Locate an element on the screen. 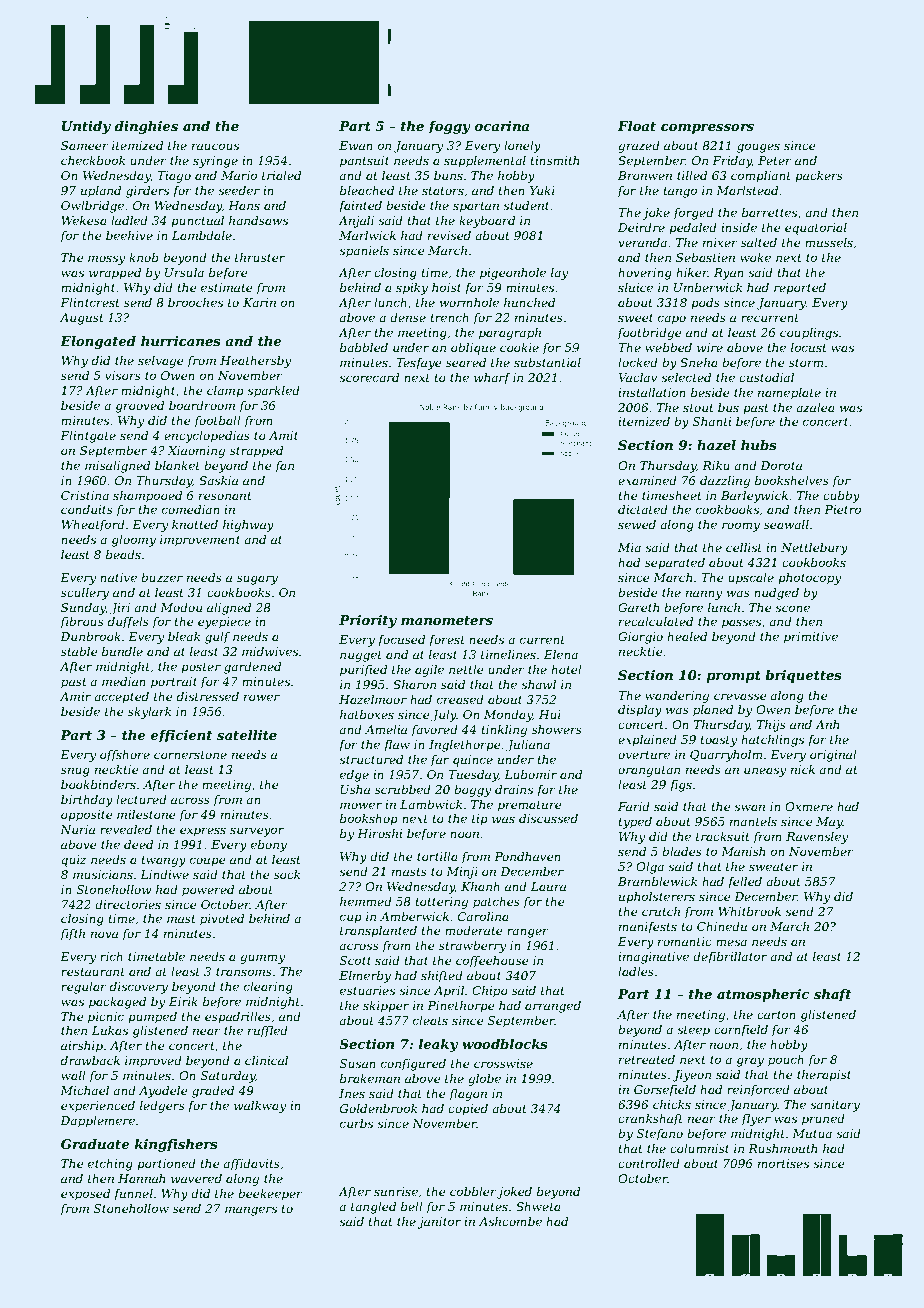 The width and height of the screenshot is (924, 1308). stout is located at coordinates (698, 408).
